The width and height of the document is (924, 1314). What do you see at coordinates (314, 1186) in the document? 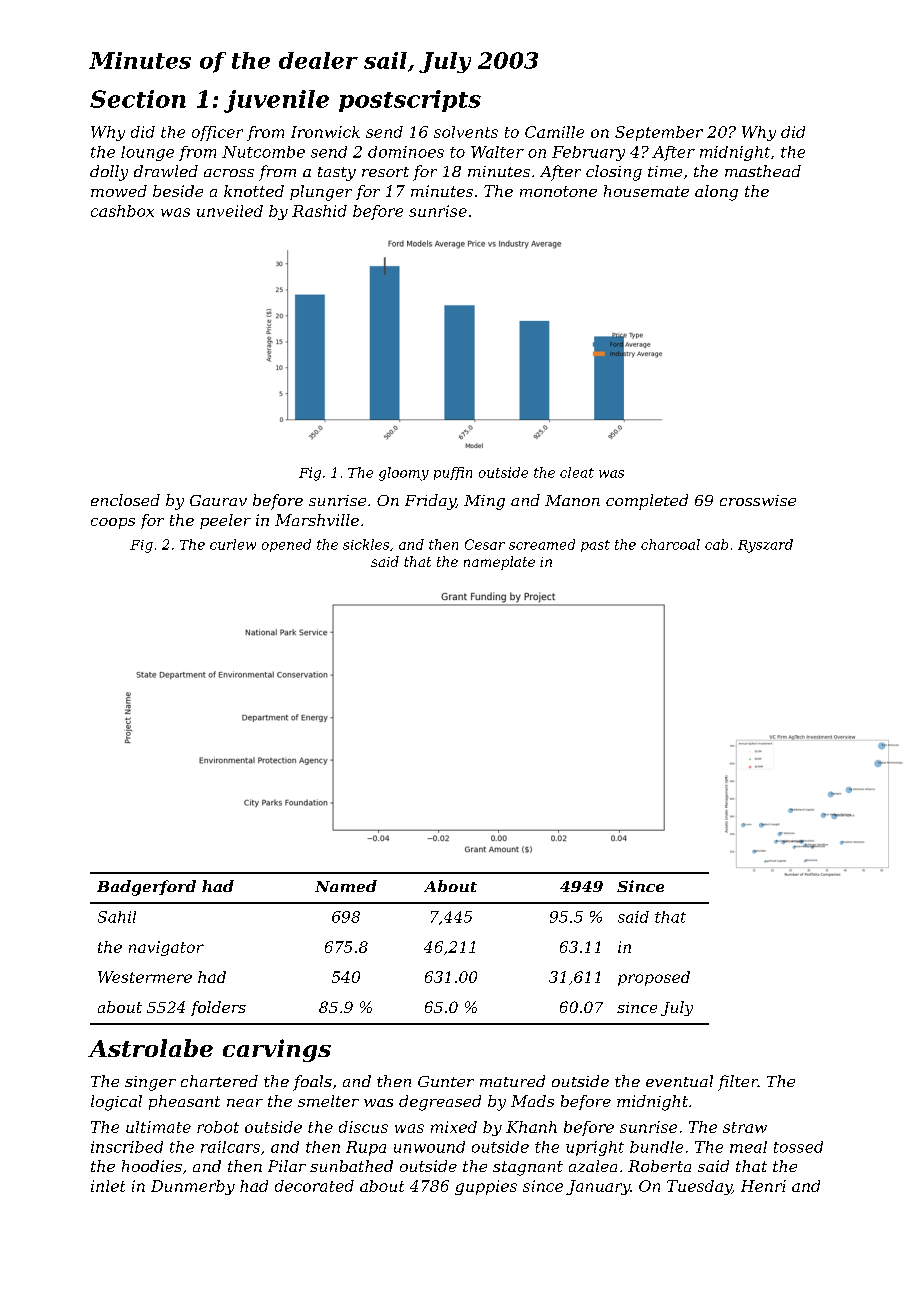
I see `decorated` at bounding box center [314, 1186].
